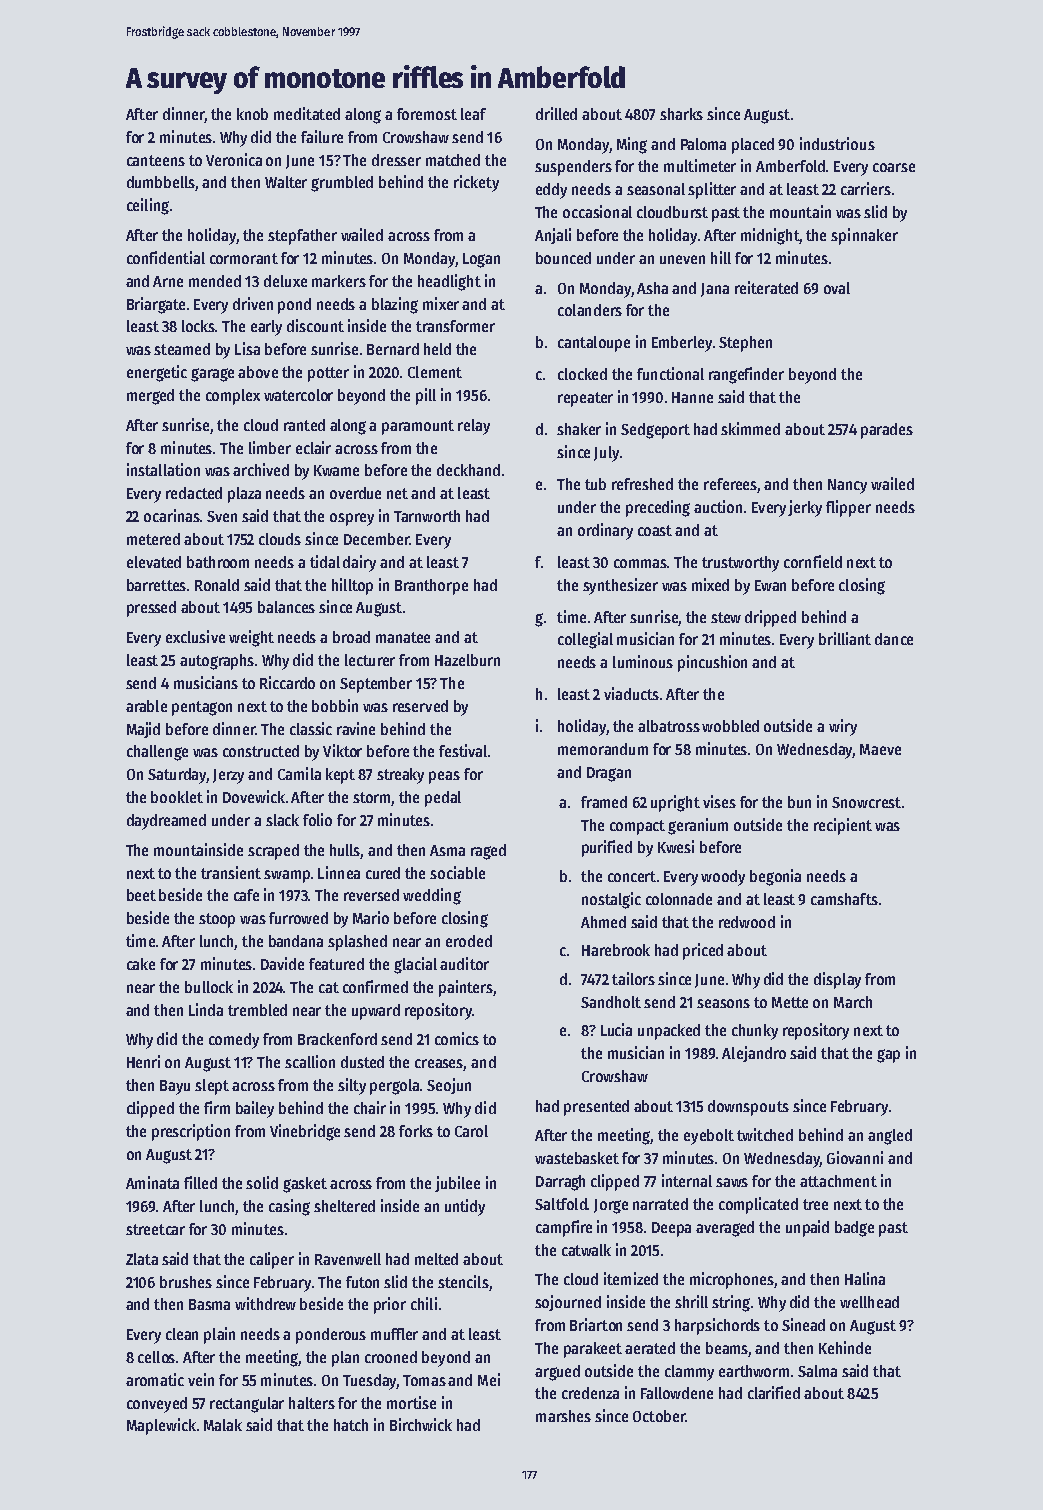 The width and height of the screenshot is (1043, 1510). Describe the element at coordinates (853, 1002) in the screenshot. I see `March` at that location.
